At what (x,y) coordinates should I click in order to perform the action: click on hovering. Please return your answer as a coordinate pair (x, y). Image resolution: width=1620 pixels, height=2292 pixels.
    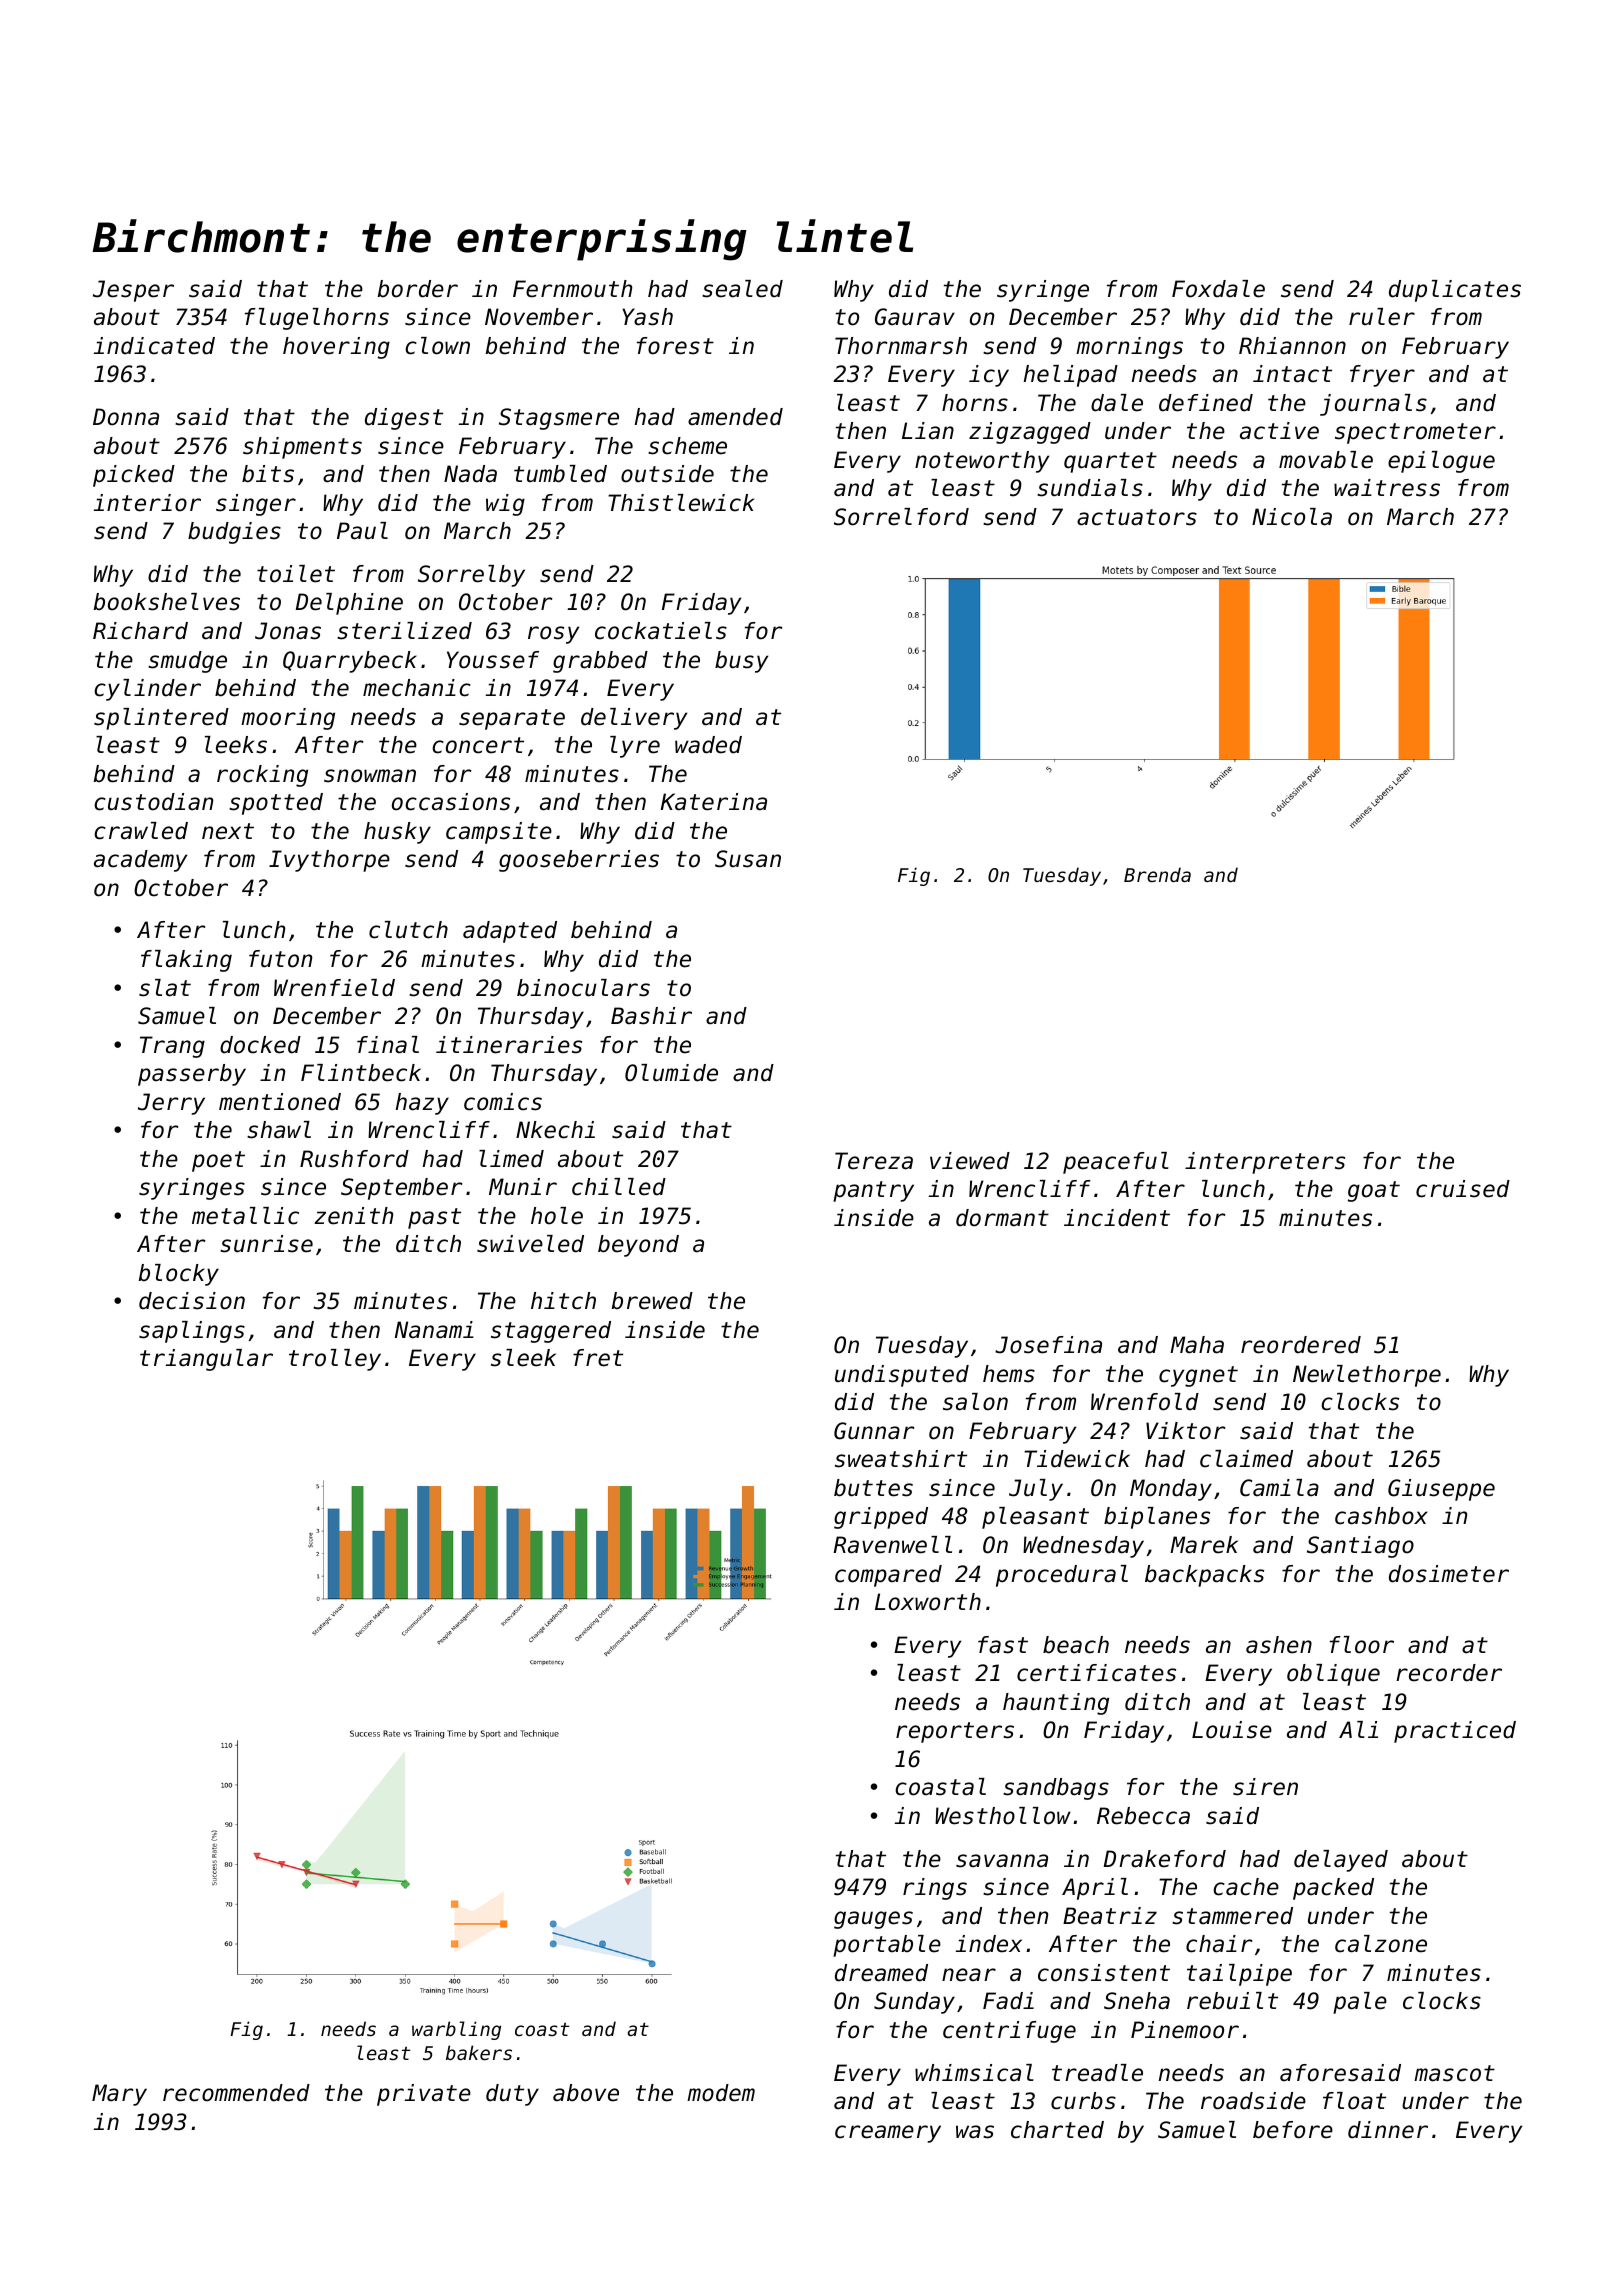
    Looking at the image, I should click on (336, 348).
